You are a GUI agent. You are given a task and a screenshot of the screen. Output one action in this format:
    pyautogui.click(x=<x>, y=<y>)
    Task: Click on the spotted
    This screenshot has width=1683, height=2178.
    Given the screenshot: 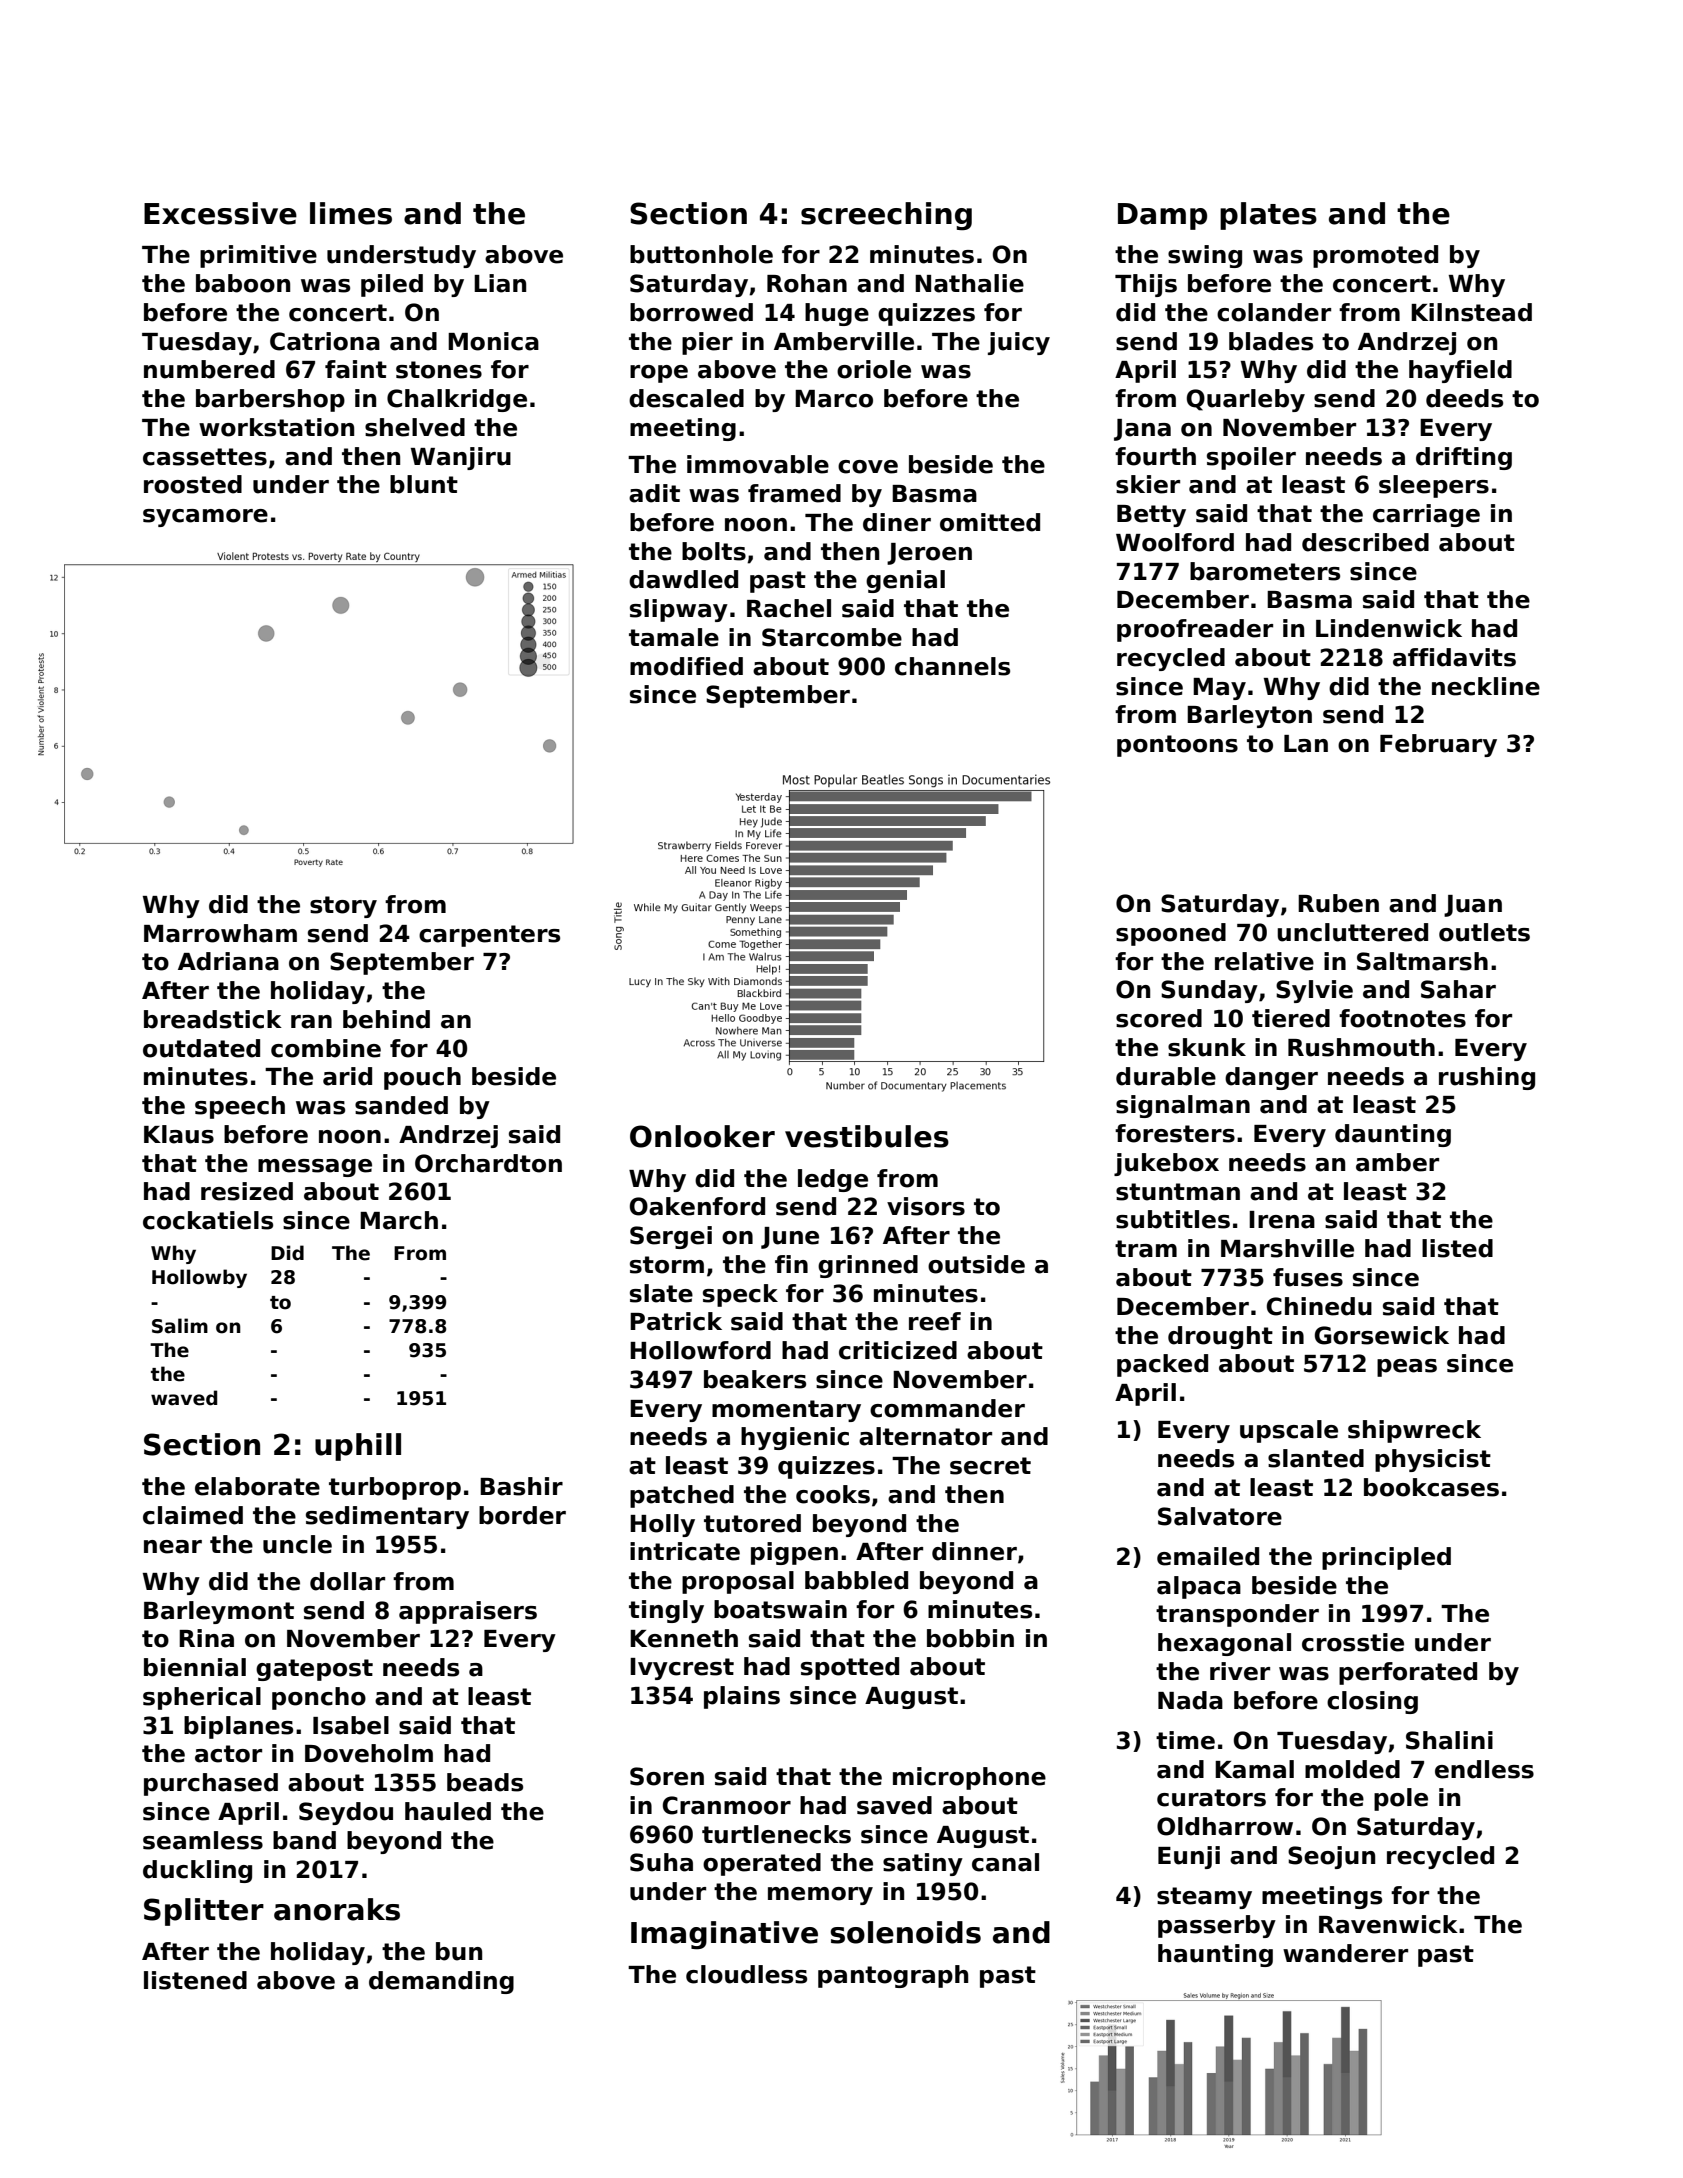 What is the action you would take?
    pyautogui.click(x=850, y=1668)
